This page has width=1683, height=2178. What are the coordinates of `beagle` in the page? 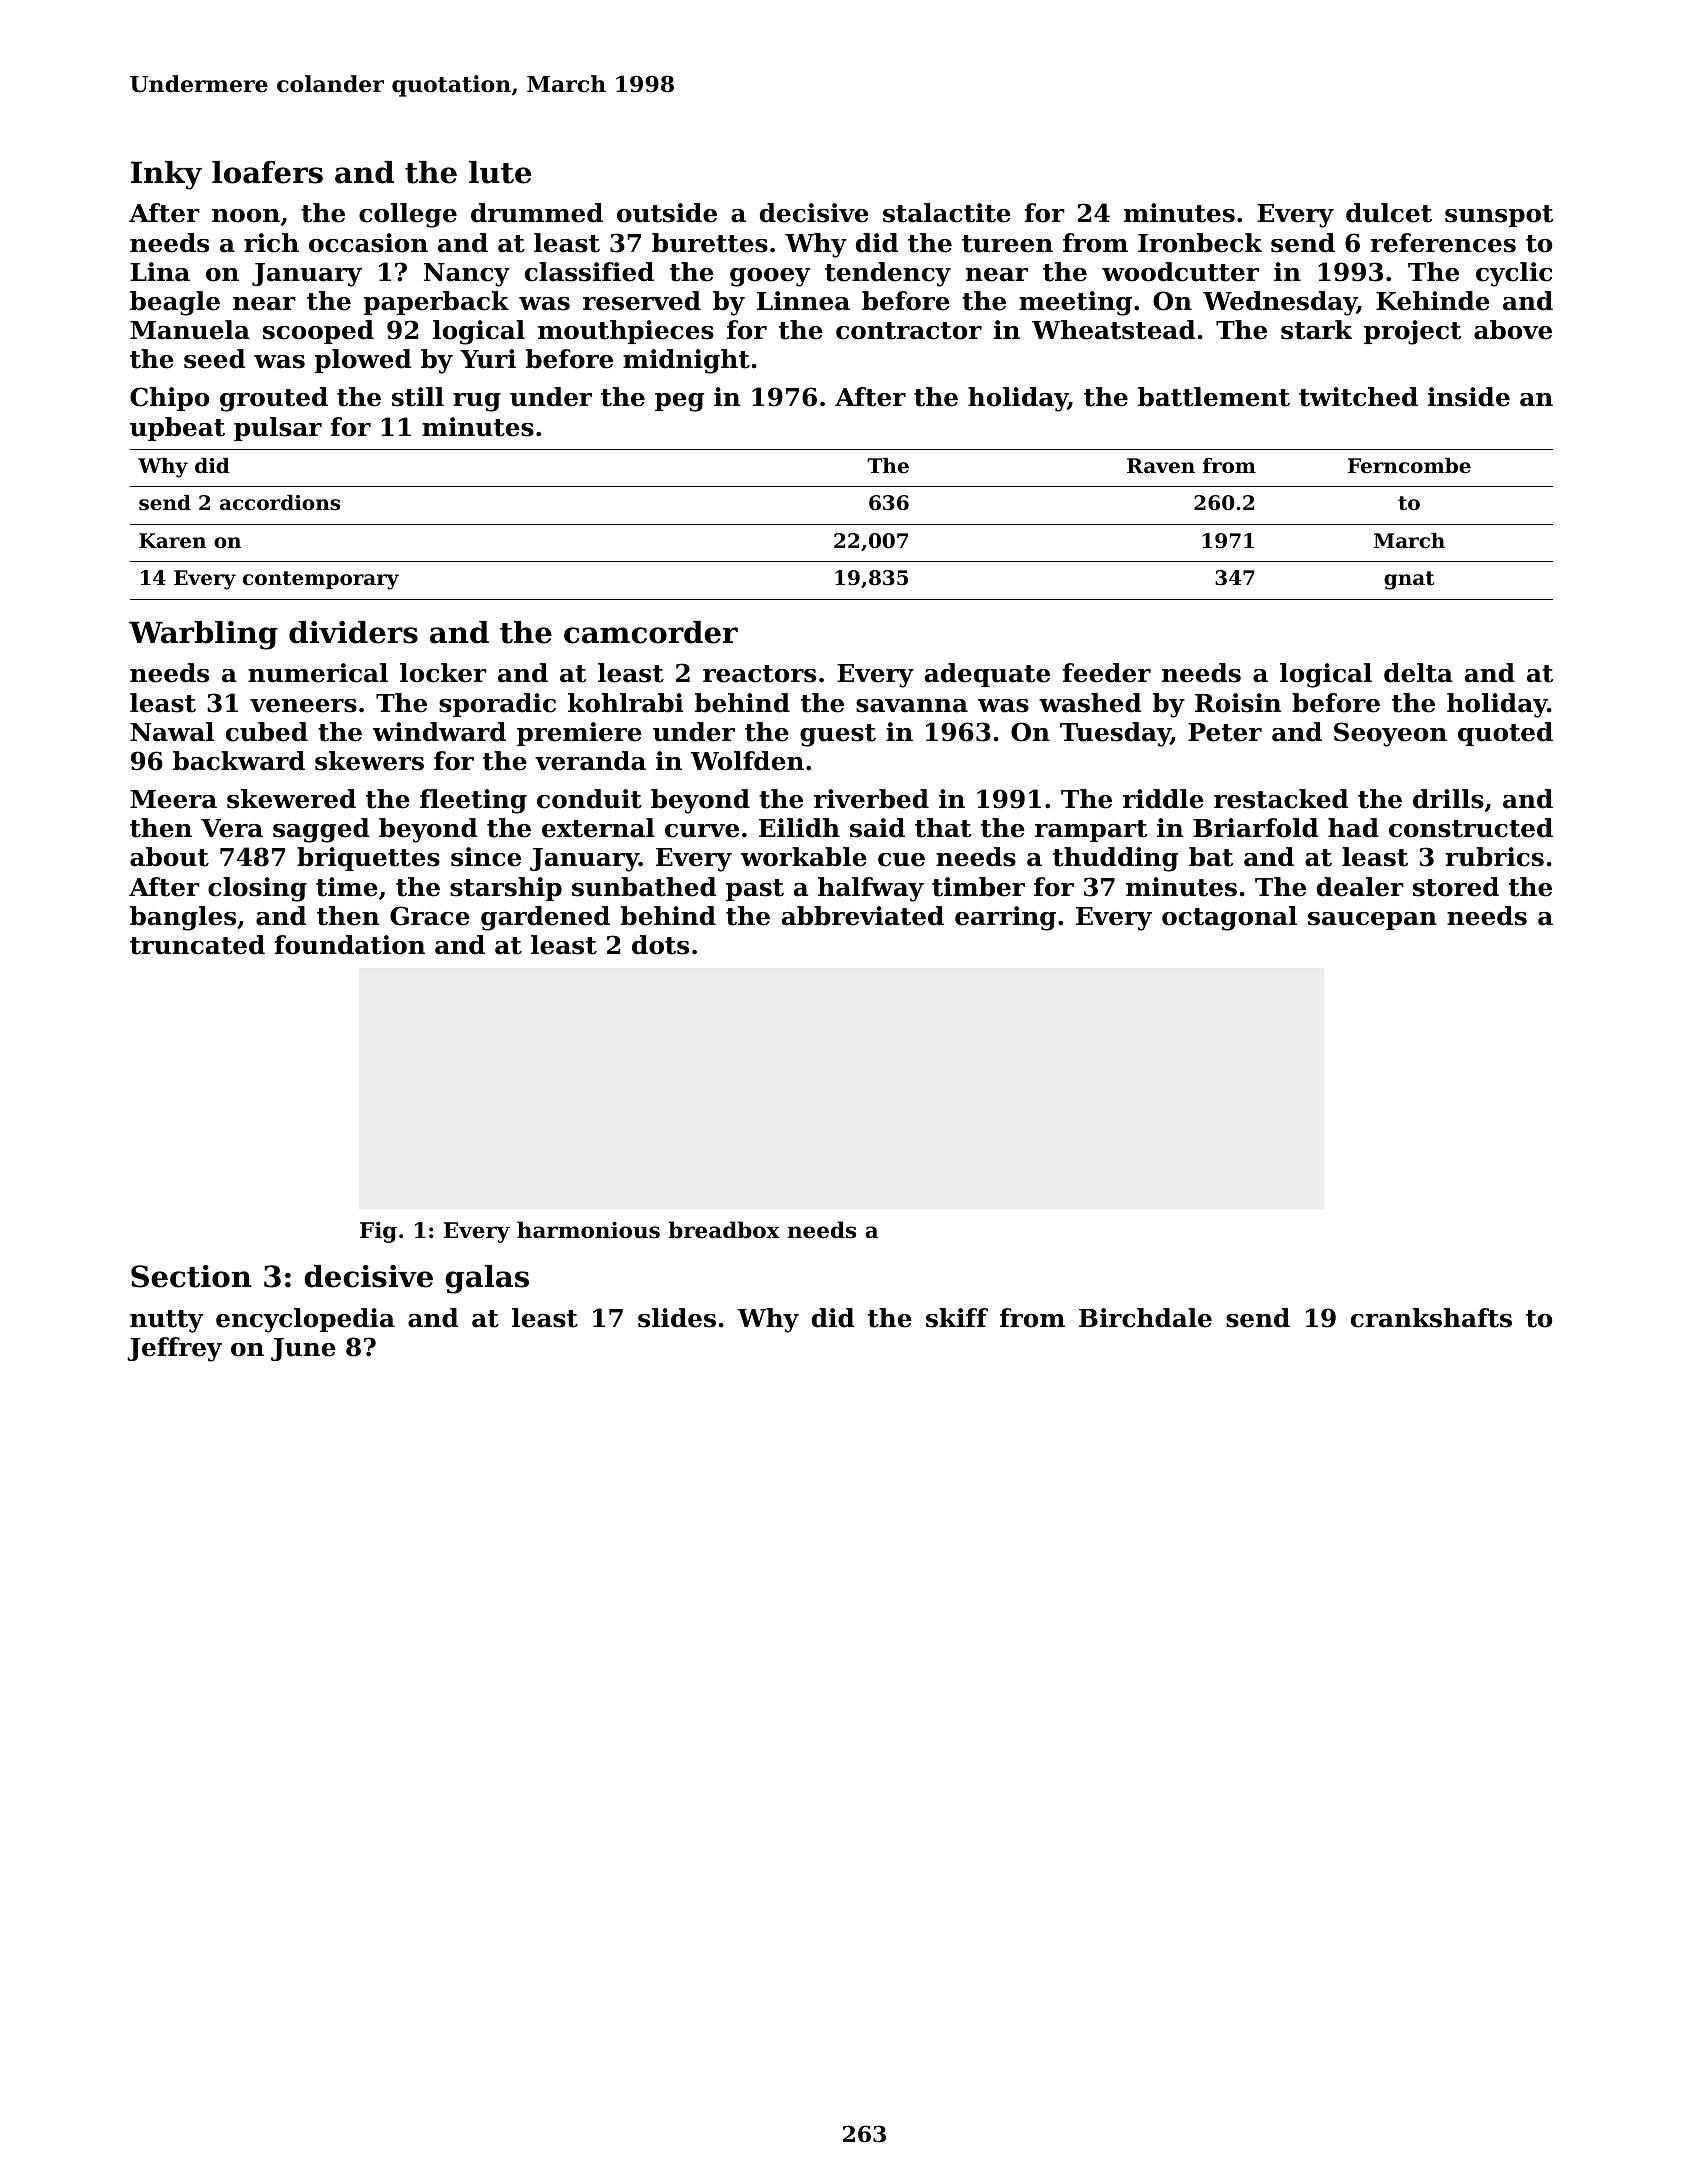 It's located at (175, 303).
